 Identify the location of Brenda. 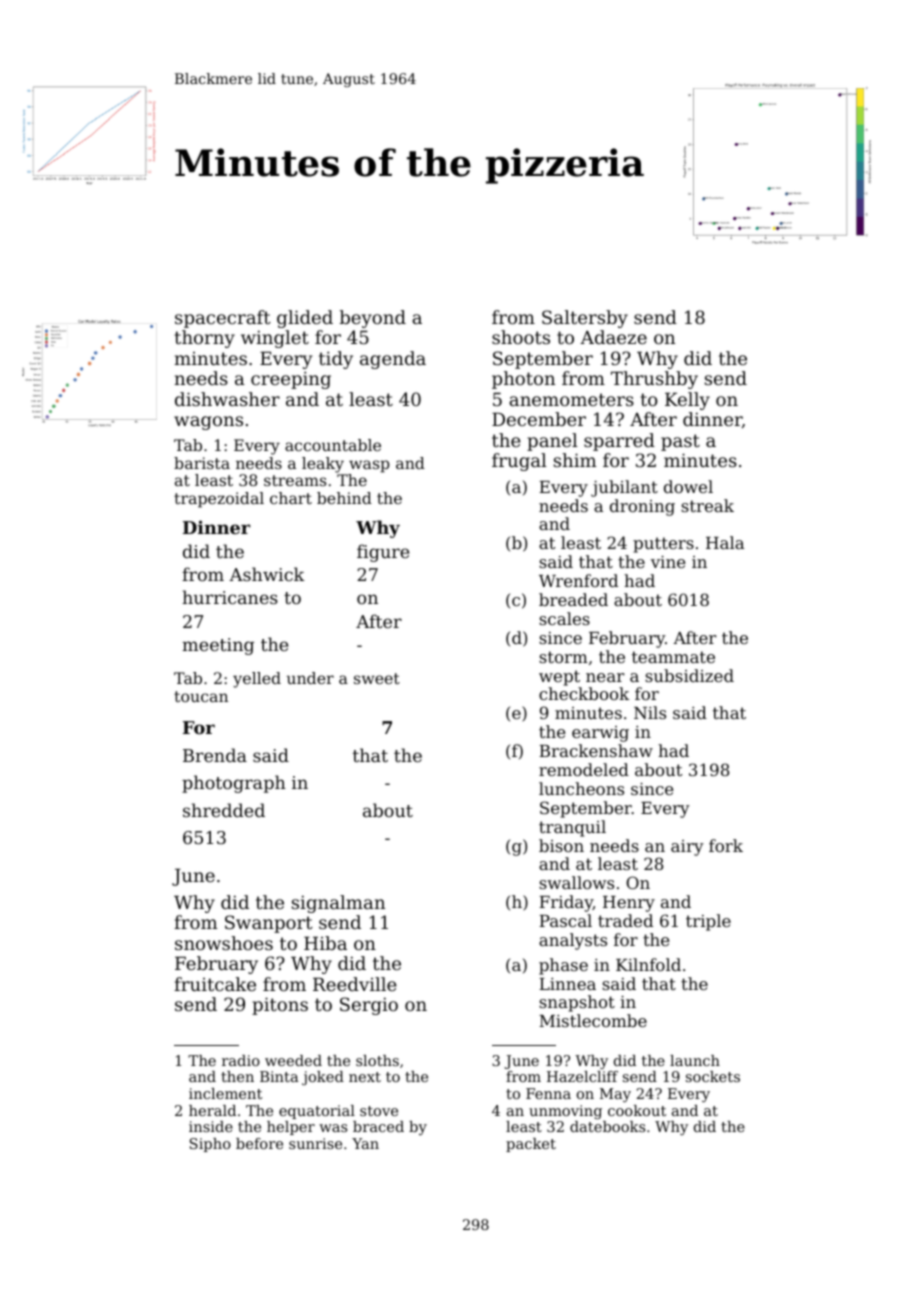
(215, 755).
